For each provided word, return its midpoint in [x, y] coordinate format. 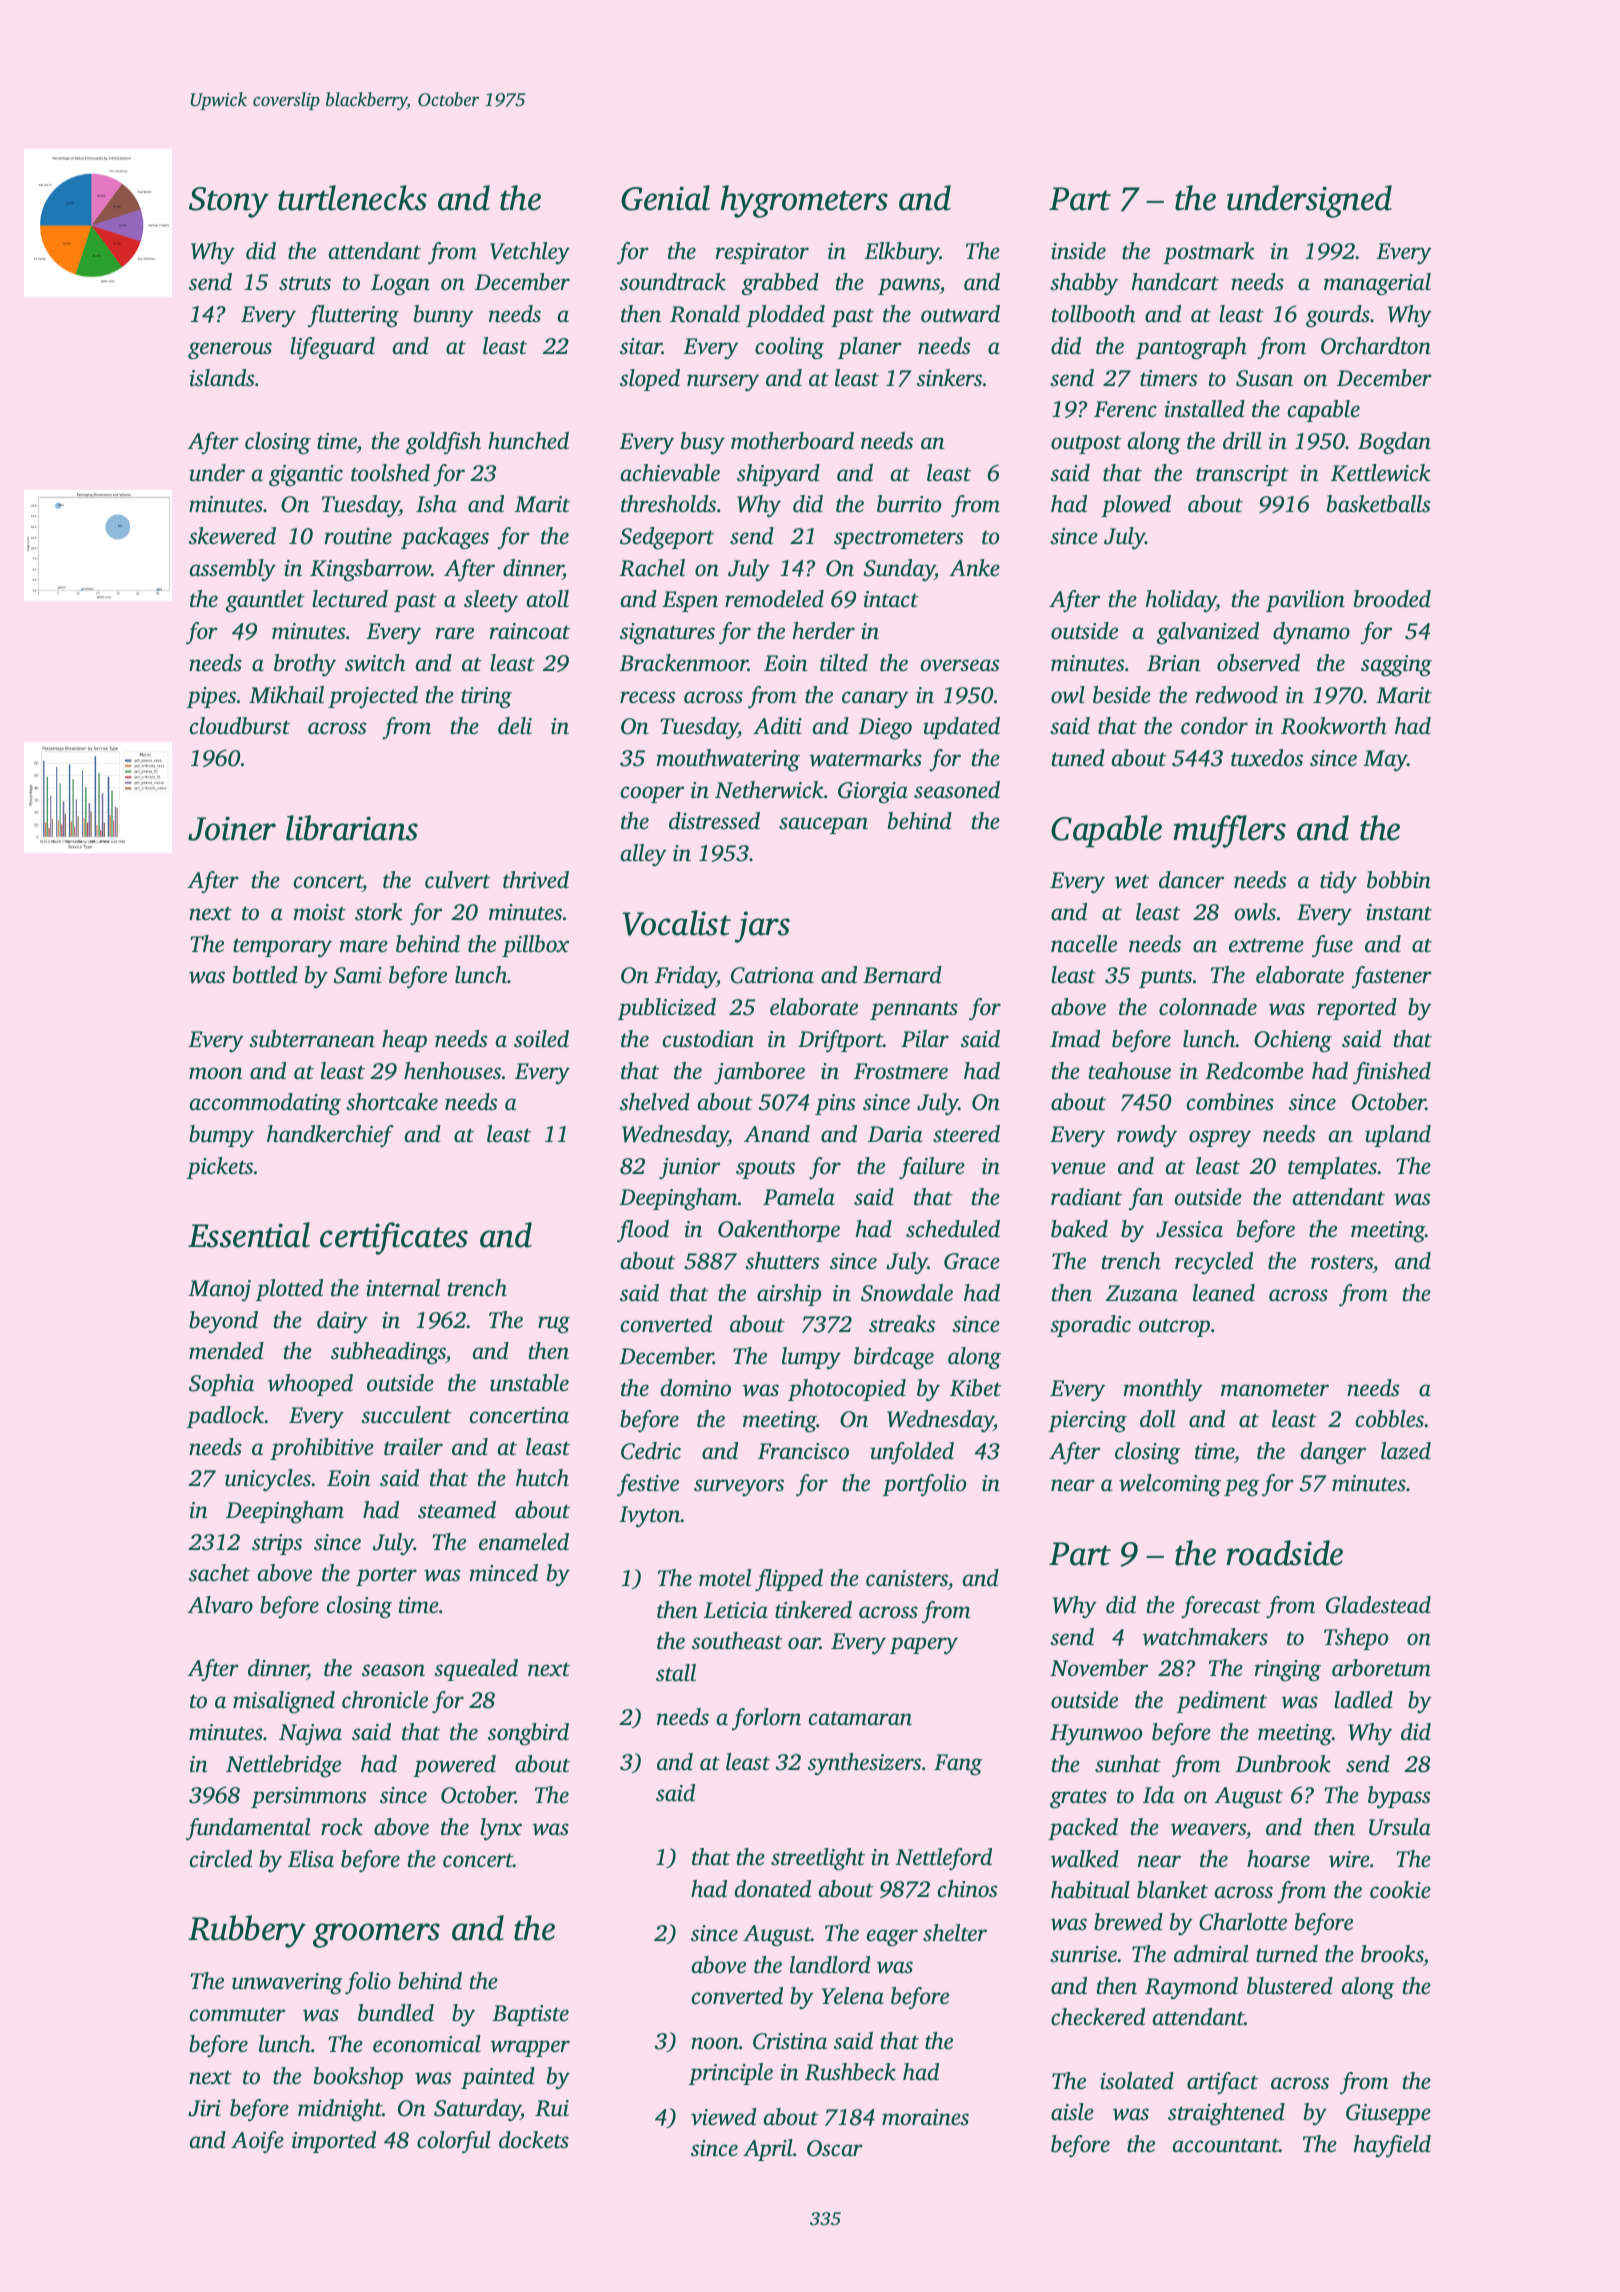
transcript [1242, 475]
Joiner [232, 828]
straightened [1226, 2114]
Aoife [257, 2142]
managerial [1377, 284]
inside [1078, 251]
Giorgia [873, 793]
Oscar [835, 2148]
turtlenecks [352, 198]
